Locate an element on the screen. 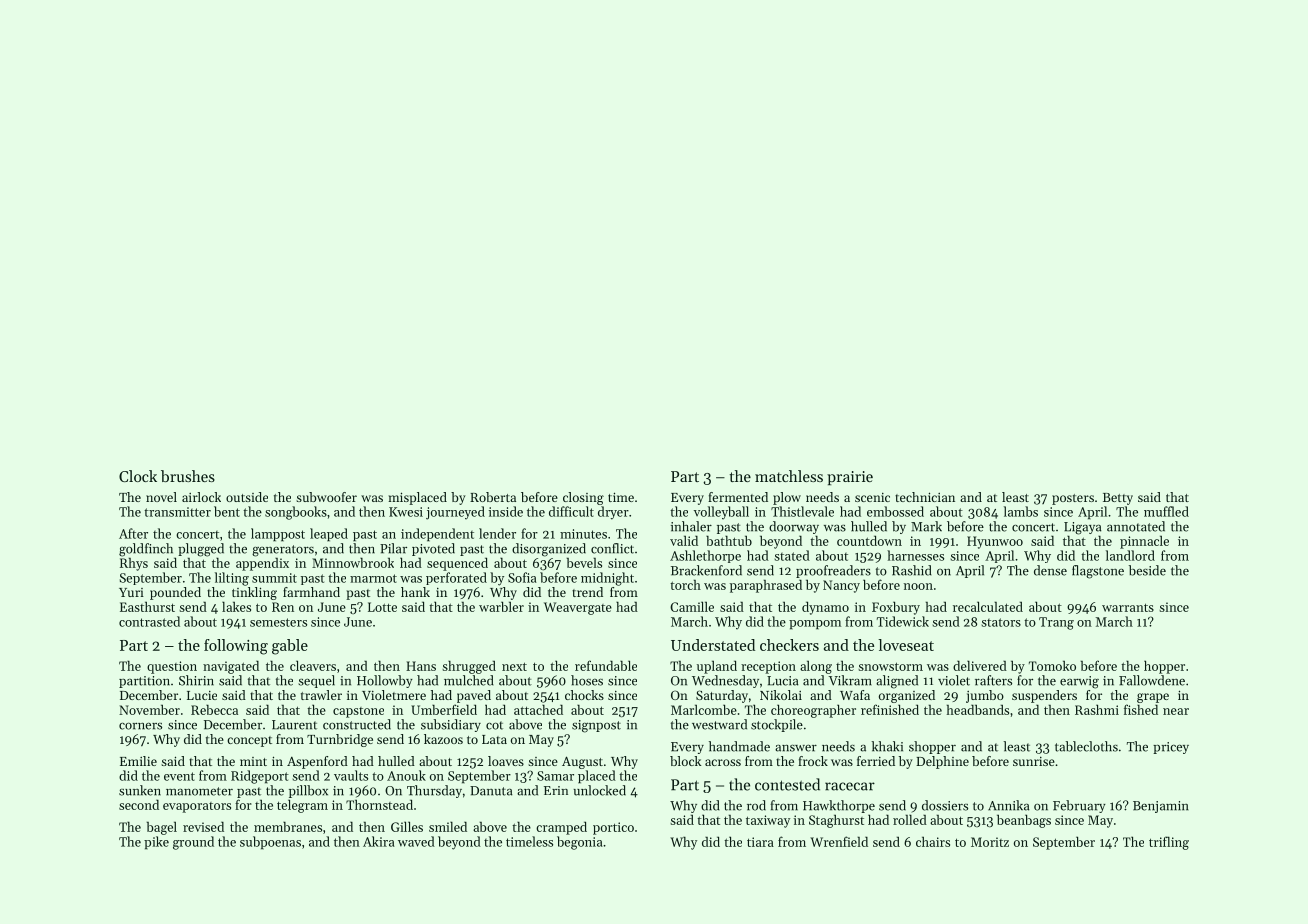 The image size is (1308, 924). signpost is located at coordinates (596, 726).
